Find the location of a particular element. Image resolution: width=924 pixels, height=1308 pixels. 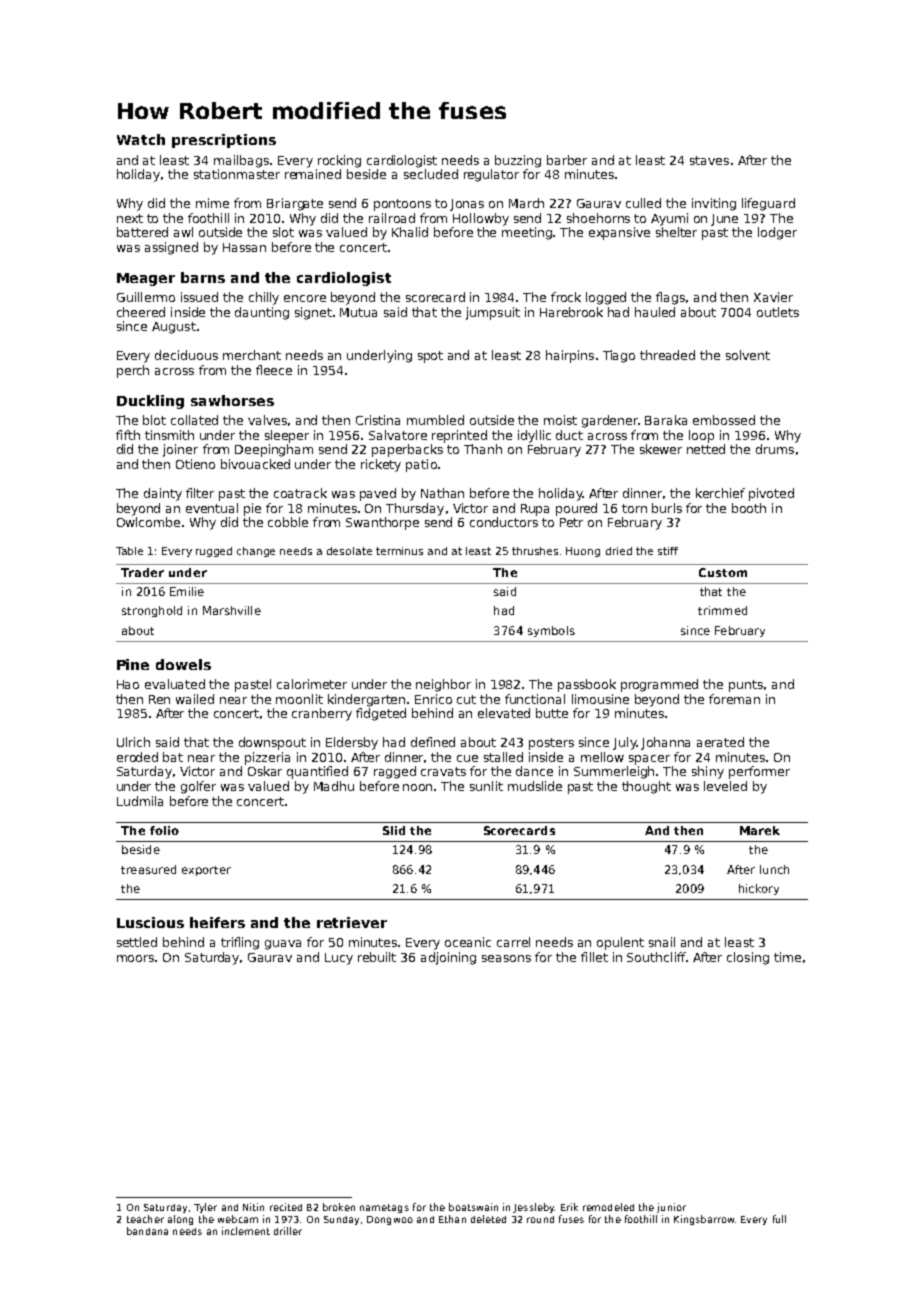

Watch is located at coordinates (141, 139).
